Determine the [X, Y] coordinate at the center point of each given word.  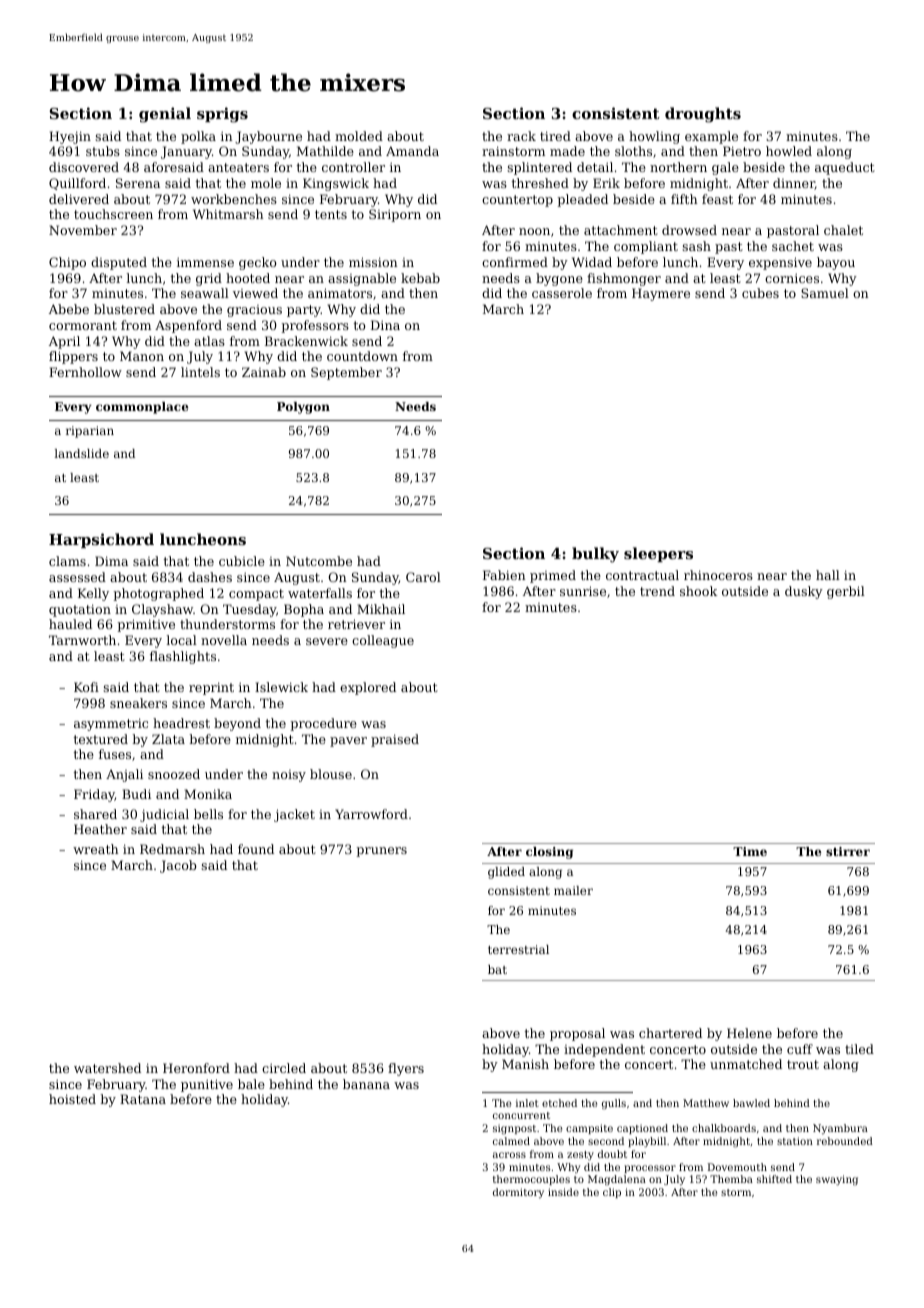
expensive [780, 263]
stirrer [848, 851]
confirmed [515, 262]
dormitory [518, 1193]
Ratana [143, 1099]
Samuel [825, 293]
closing [549, 853]
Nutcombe [319, 561]
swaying [837, 1180]
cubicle [242, 561]
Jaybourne [268, 137]
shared [95, 814]
